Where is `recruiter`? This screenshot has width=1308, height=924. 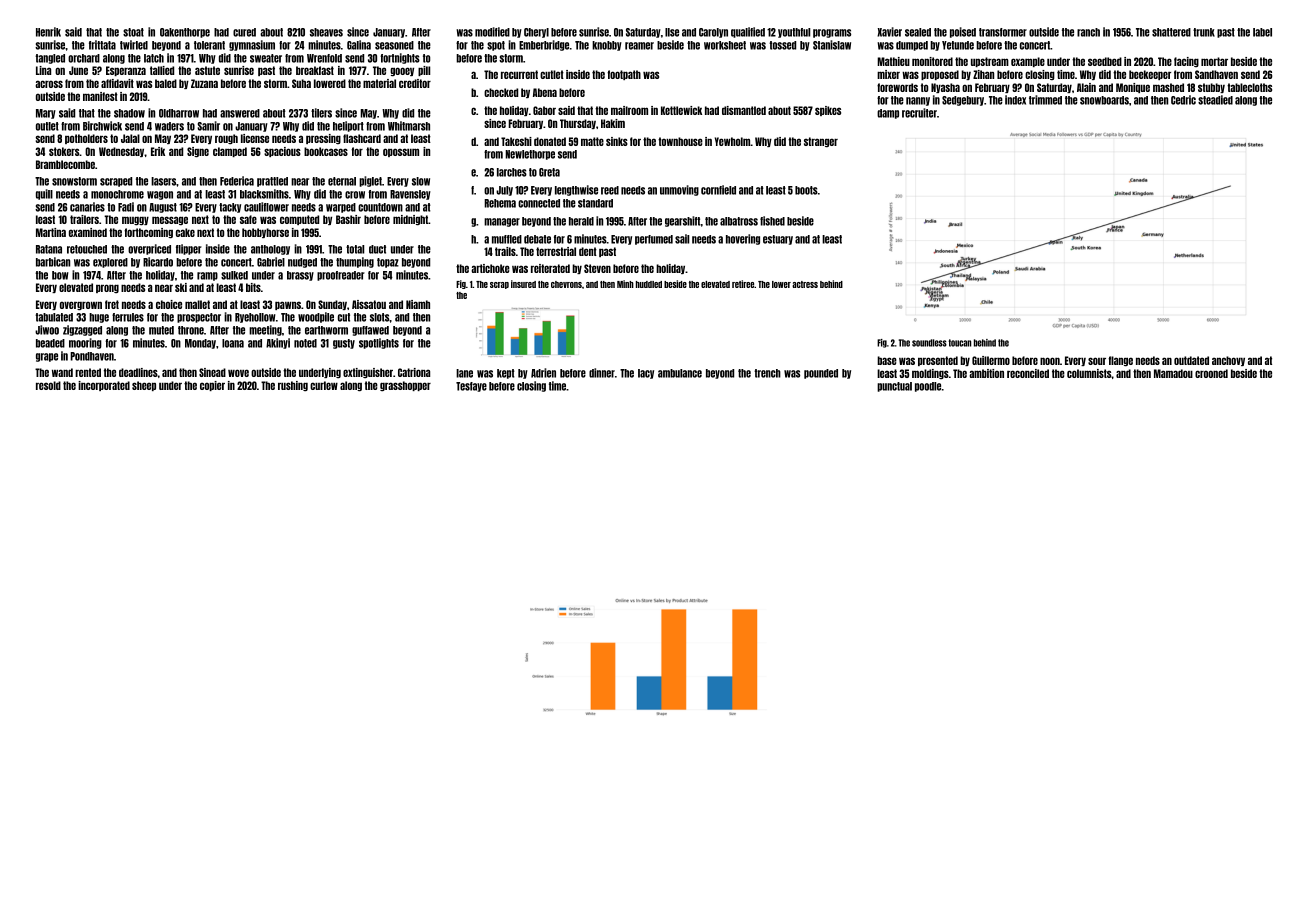
recruiter is located at coordinates (919, 113).
